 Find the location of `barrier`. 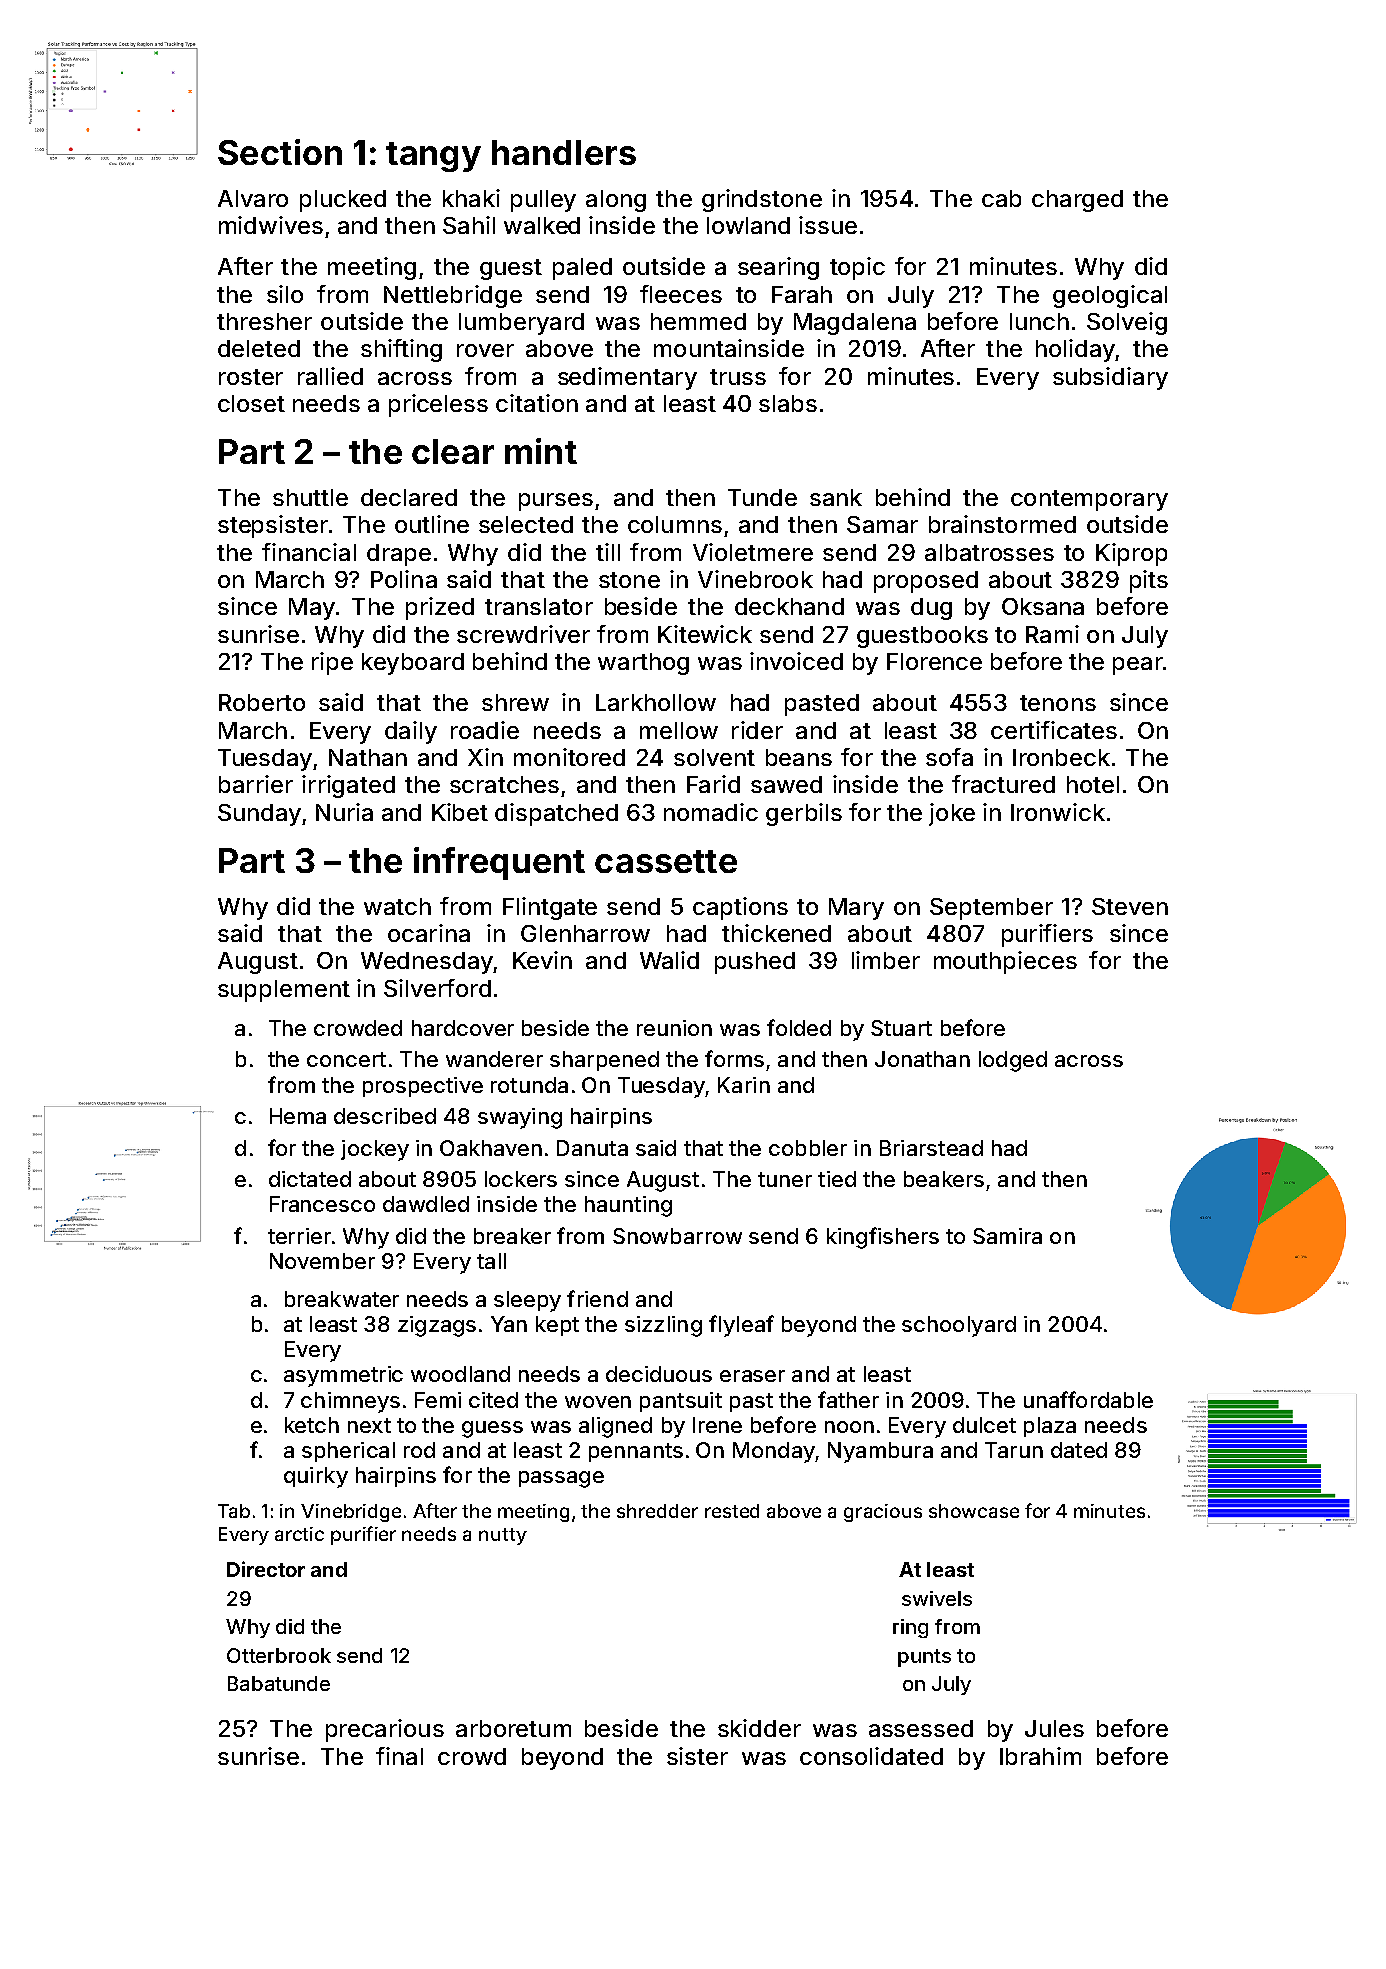

barrier is located at coordinates (256, 784).
